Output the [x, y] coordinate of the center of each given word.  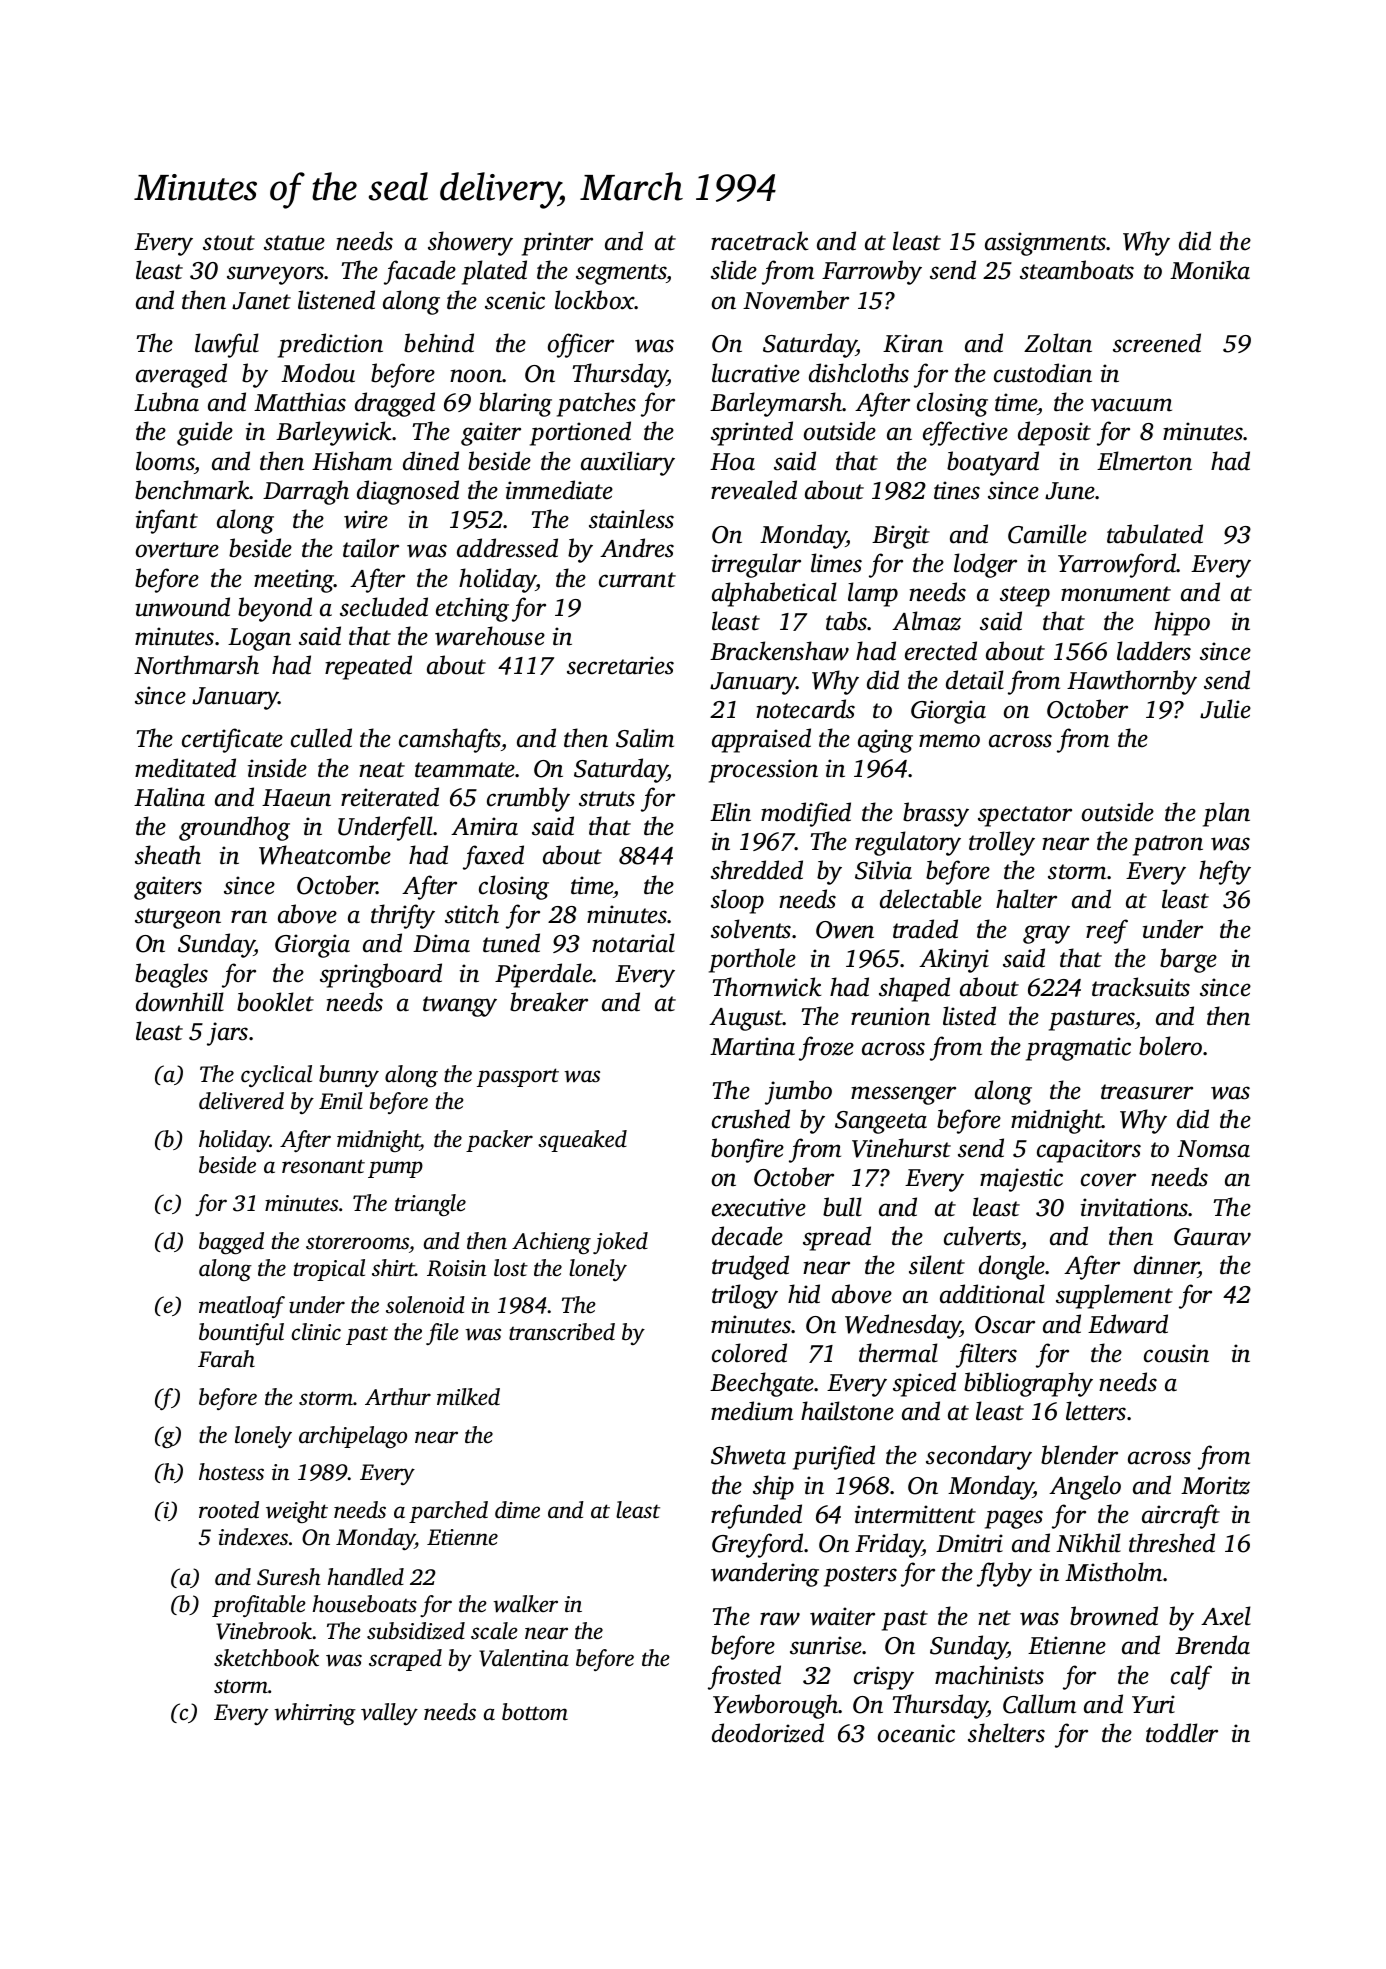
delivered [241, 1101]
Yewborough [776, 1706]
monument [1116, 594]
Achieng [551, 1243]
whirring [315, 1714]
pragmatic [1078, 1049]
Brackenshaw [779, 651]
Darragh [306, 492]
